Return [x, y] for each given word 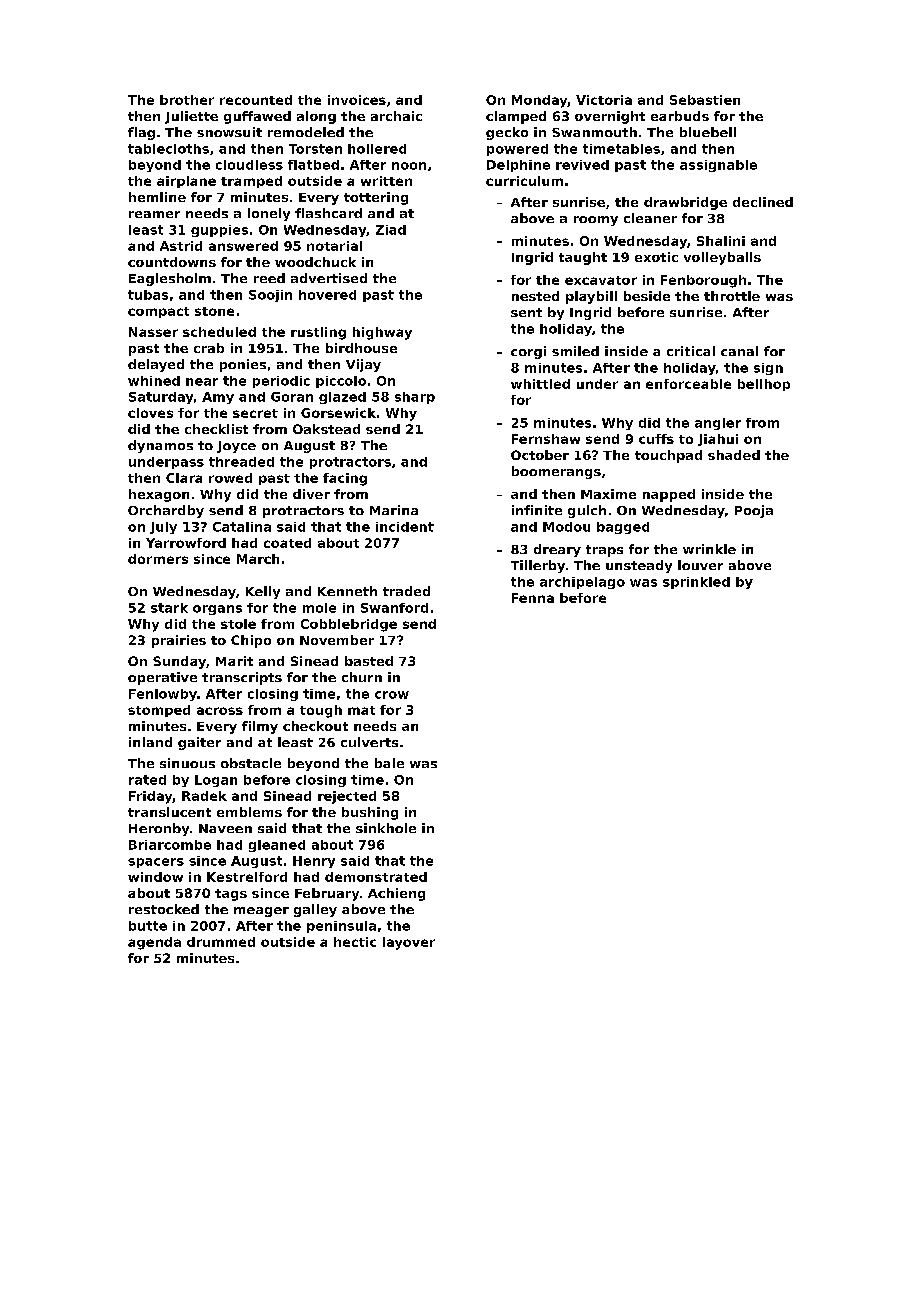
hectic [355, 942]
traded [406, 591]
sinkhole [386, 828]
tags [231, 895]
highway [382, 333]
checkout [315, 726]
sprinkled [696, 583]
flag [141, 133]
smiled [575, 351]
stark [169, 608]
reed [269, 278]
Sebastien [705, 100]
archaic [396, 116]
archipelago [582, 583]
